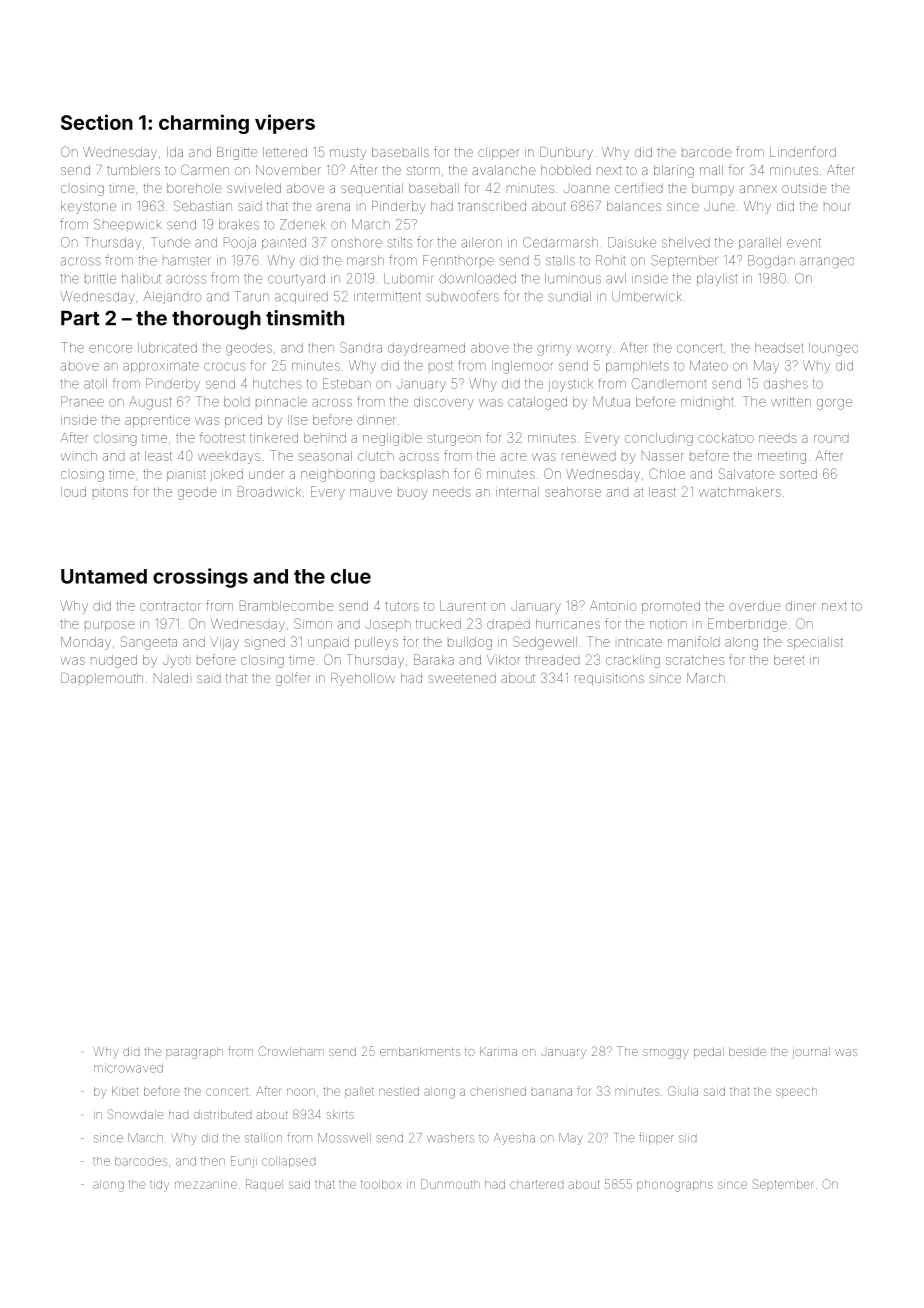 The height and width of the document is (1308, 924). What do you see at coordinates (206, 1185) in the document?
I see `mezzanine` at bounding box center [206, 1185].
